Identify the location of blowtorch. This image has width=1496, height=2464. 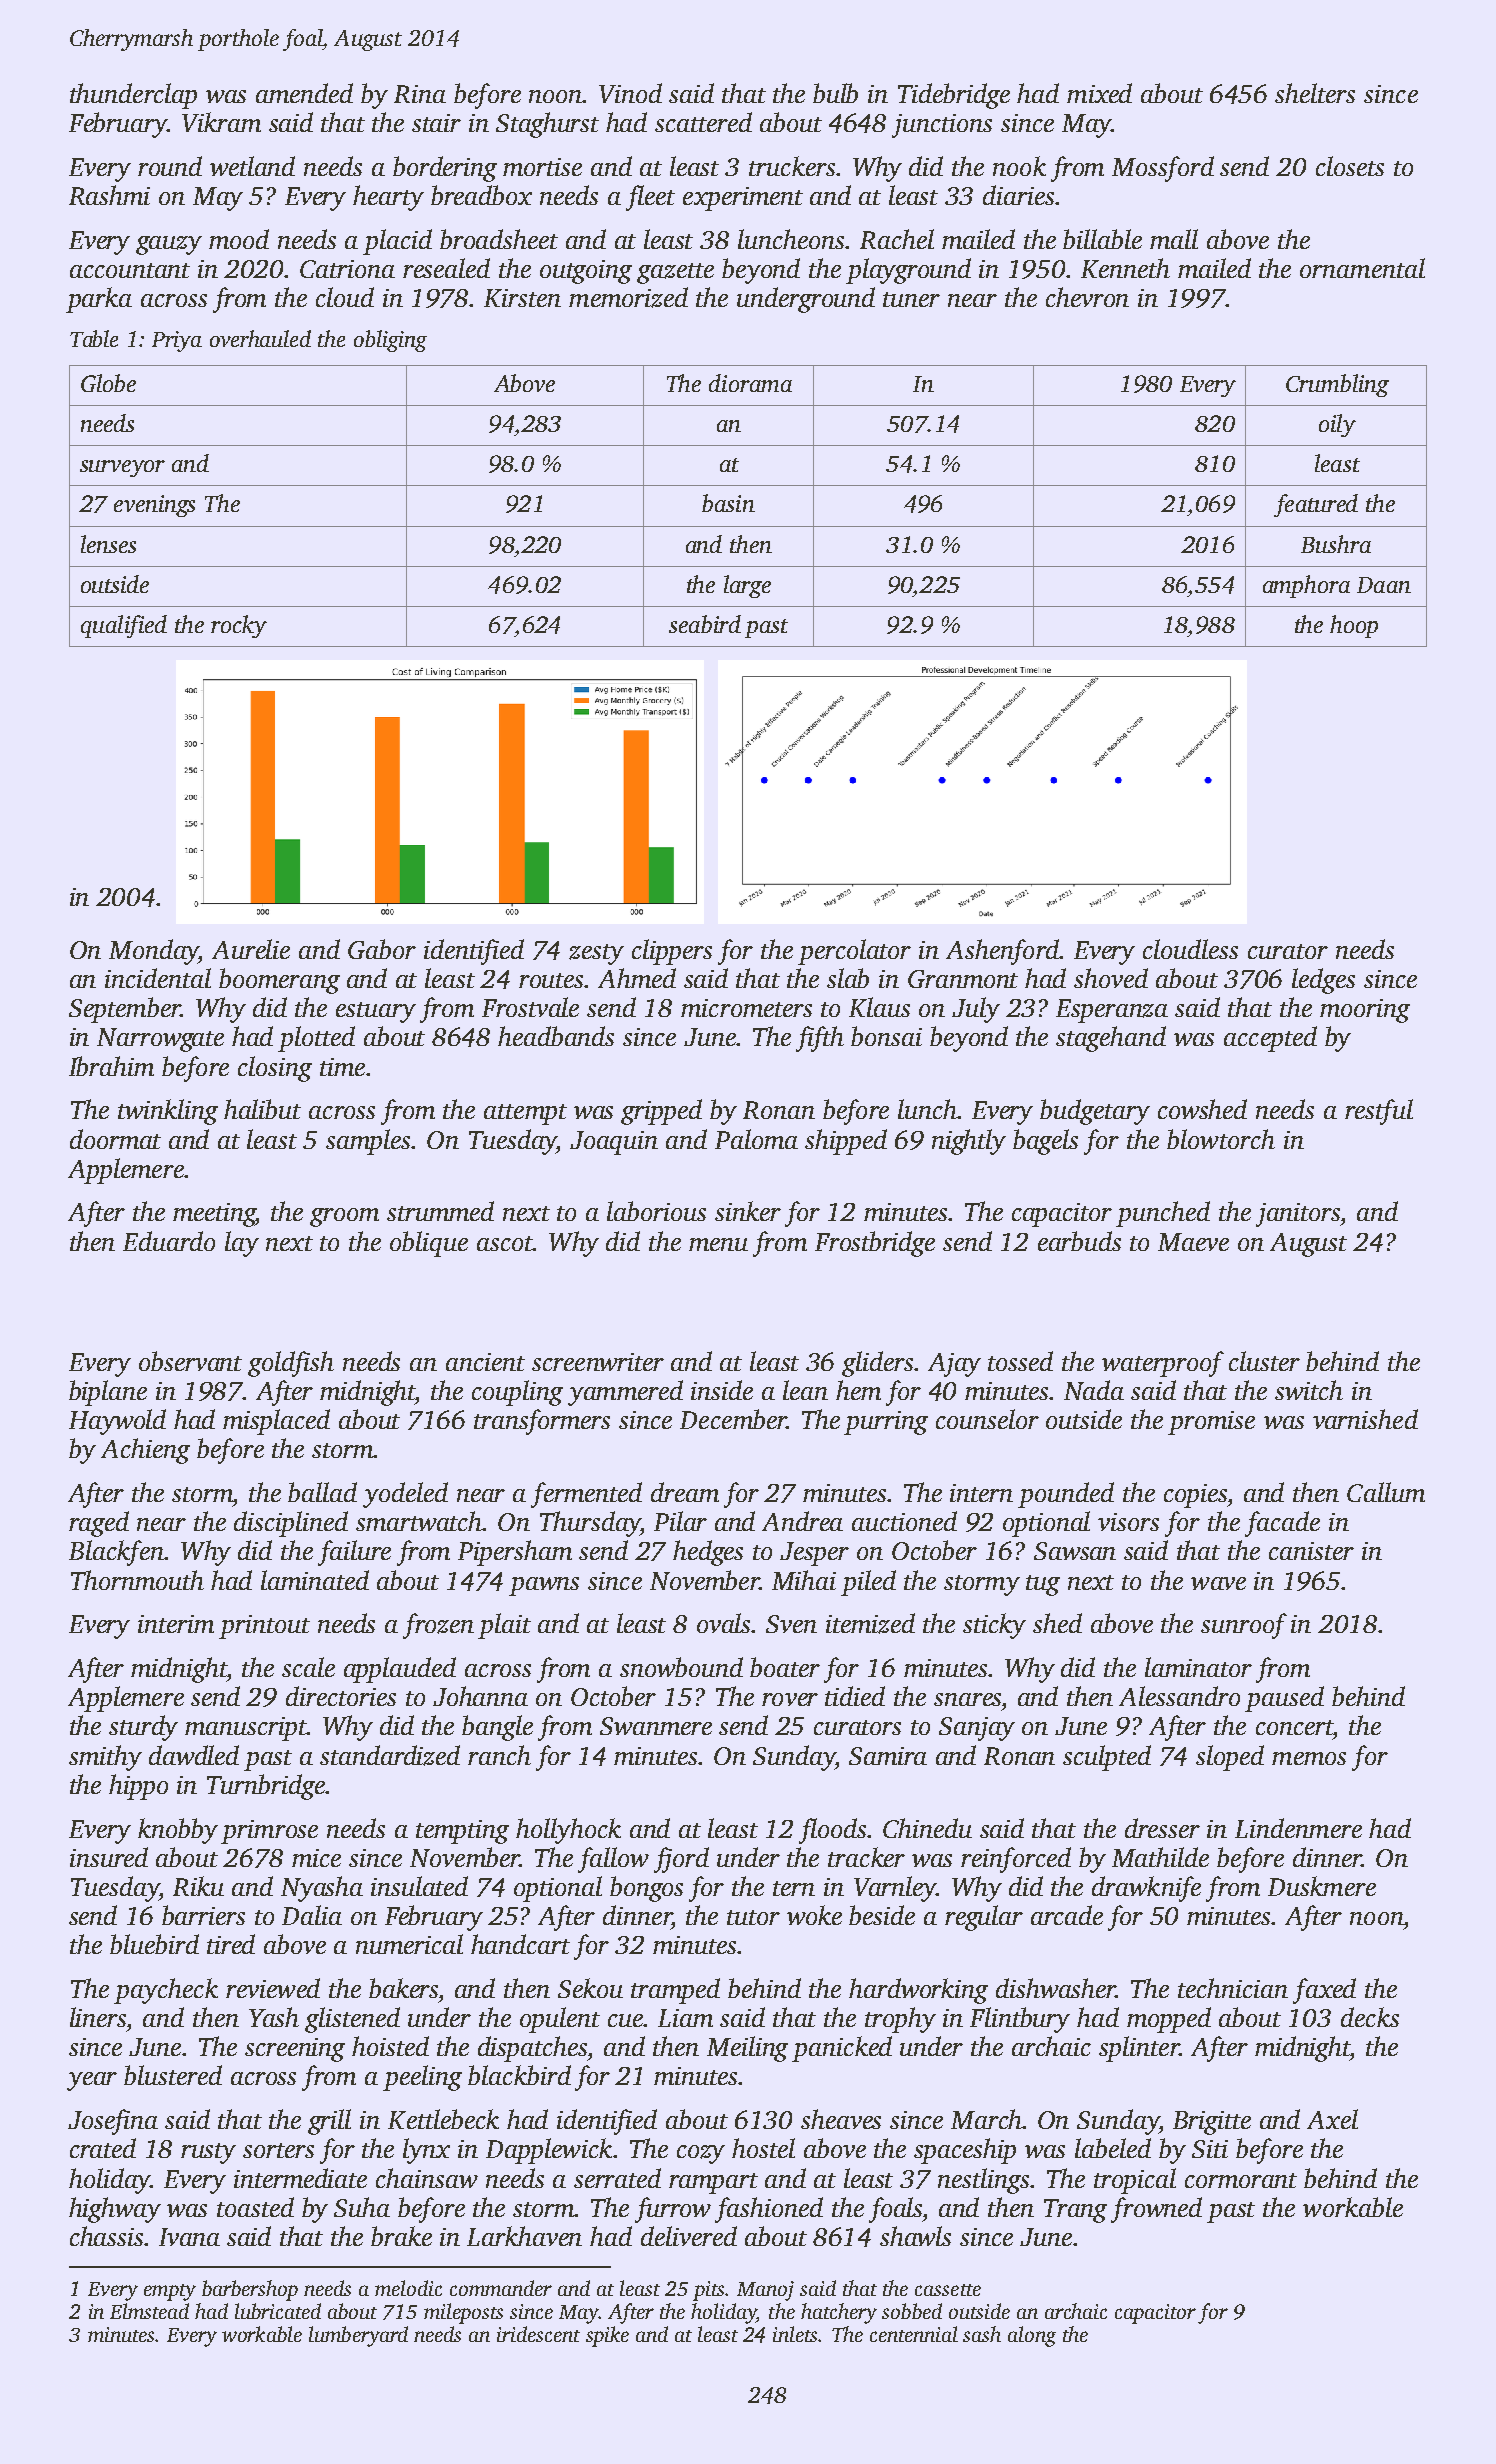
(1221, 1139).
